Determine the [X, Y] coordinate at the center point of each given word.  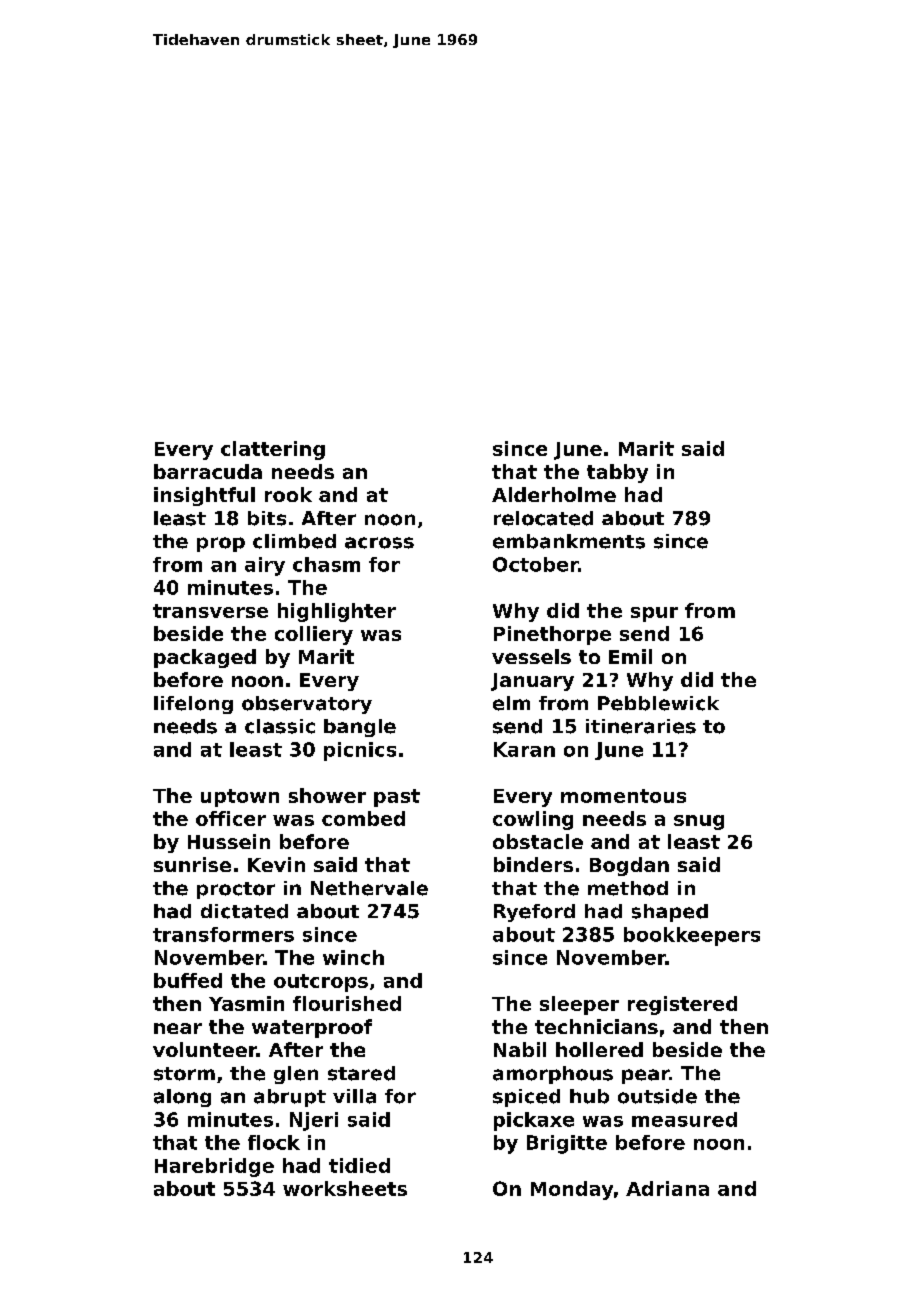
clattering [273, 450]
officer [231, 818]
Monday [572, 1190]
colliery [314, 635]
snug [699, 822]
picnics [360, 751]
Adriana [667, 1188]
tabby [617, 473]
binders [533, 864]
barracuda [208, 471]
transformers [223, 934]
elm [511, 703]
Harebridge [214, 1167]
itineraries [641, 726]
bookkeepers [692, 936]
